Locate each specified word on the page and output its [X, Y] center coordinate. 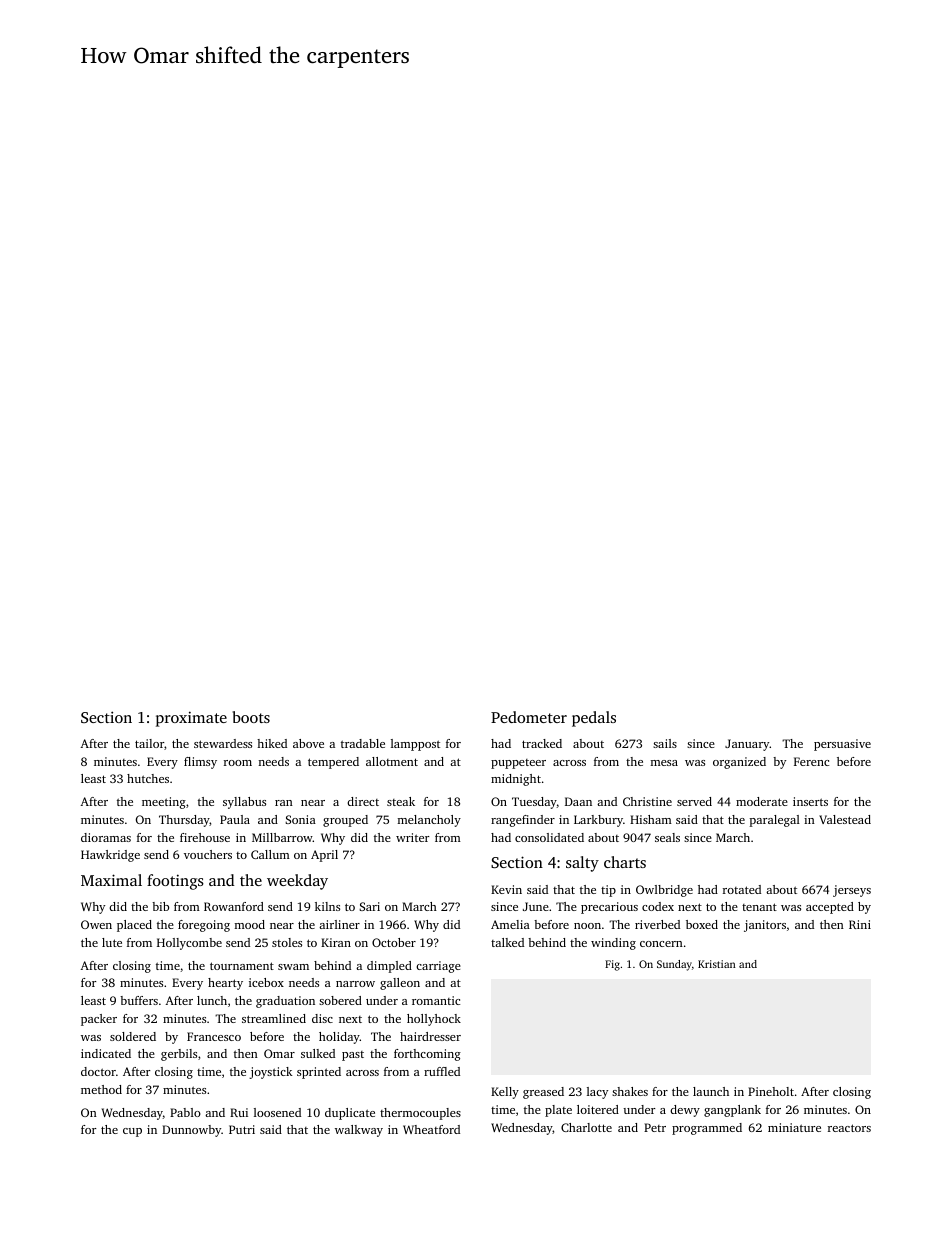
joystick [271, 1073]
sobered [340, 1000]
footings [175, 882]
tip [608, 891]
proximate [191, 719]
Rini [860, 924]
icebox [266, 982]
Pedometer [529, 717]
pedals [594, 719]
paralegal [775, 821]
